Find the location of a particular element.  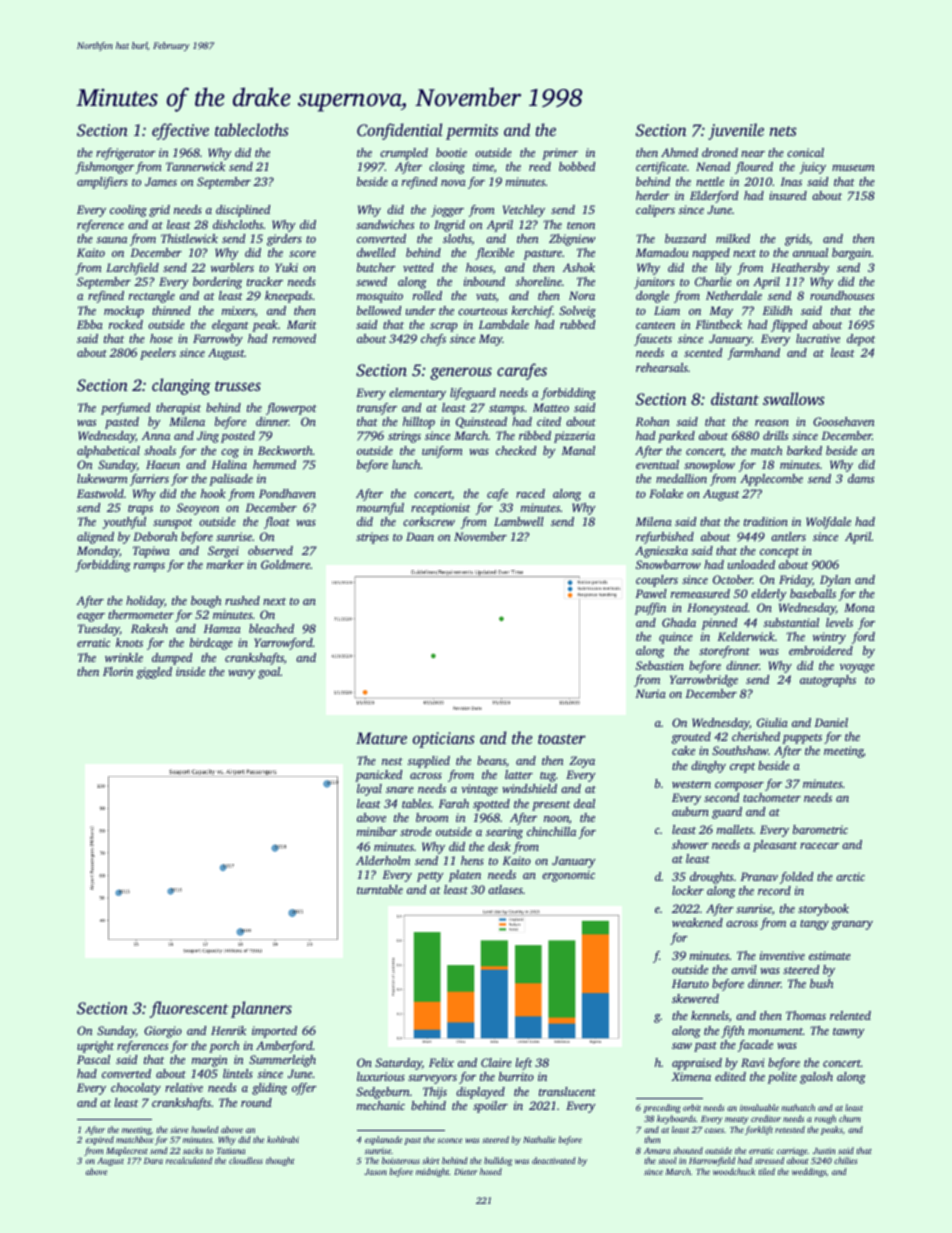

Confidential is located at coordinates (400, 131).
